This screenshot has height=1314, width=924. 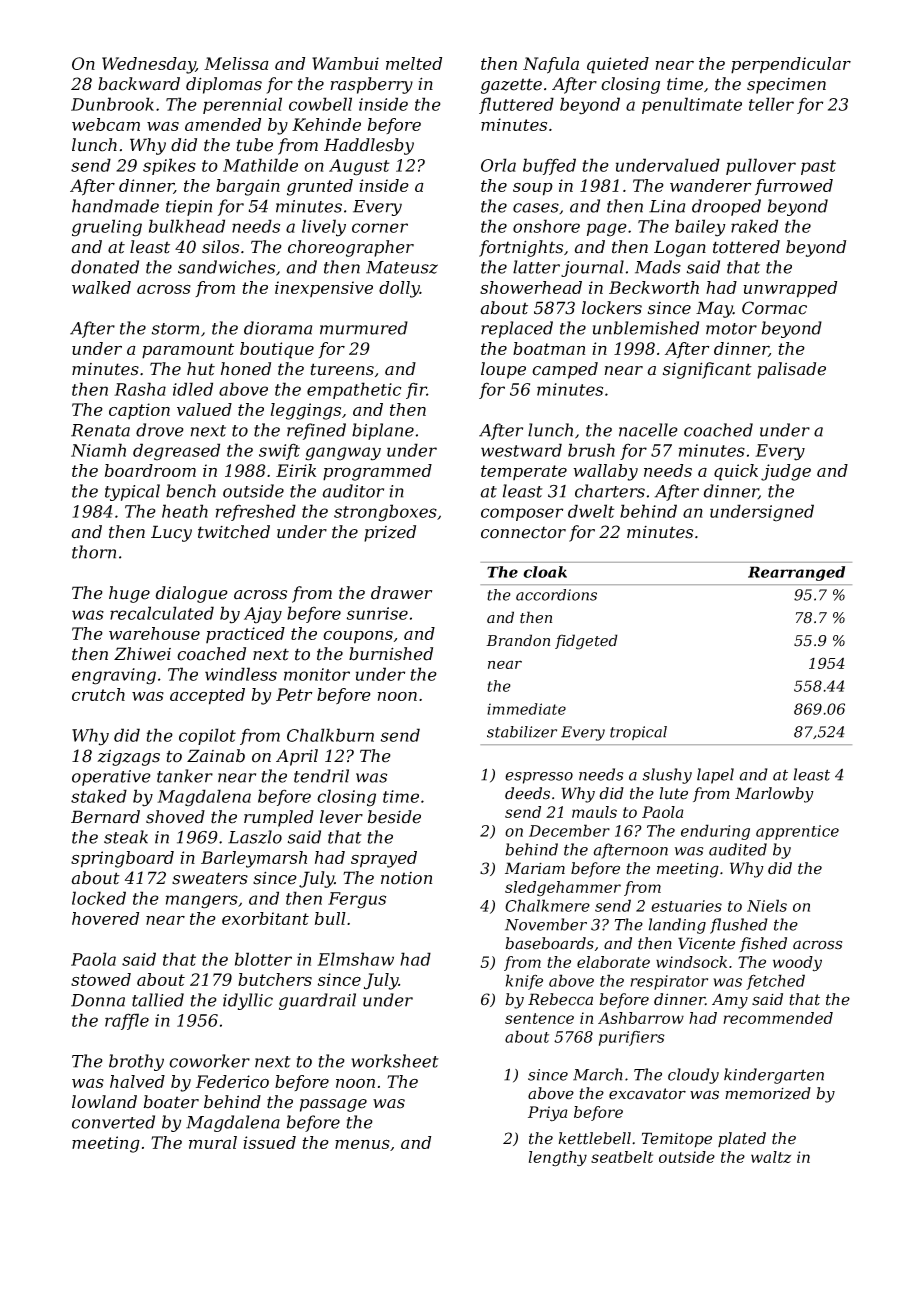 I want to click on murmured, so click(x=364, y=328).
